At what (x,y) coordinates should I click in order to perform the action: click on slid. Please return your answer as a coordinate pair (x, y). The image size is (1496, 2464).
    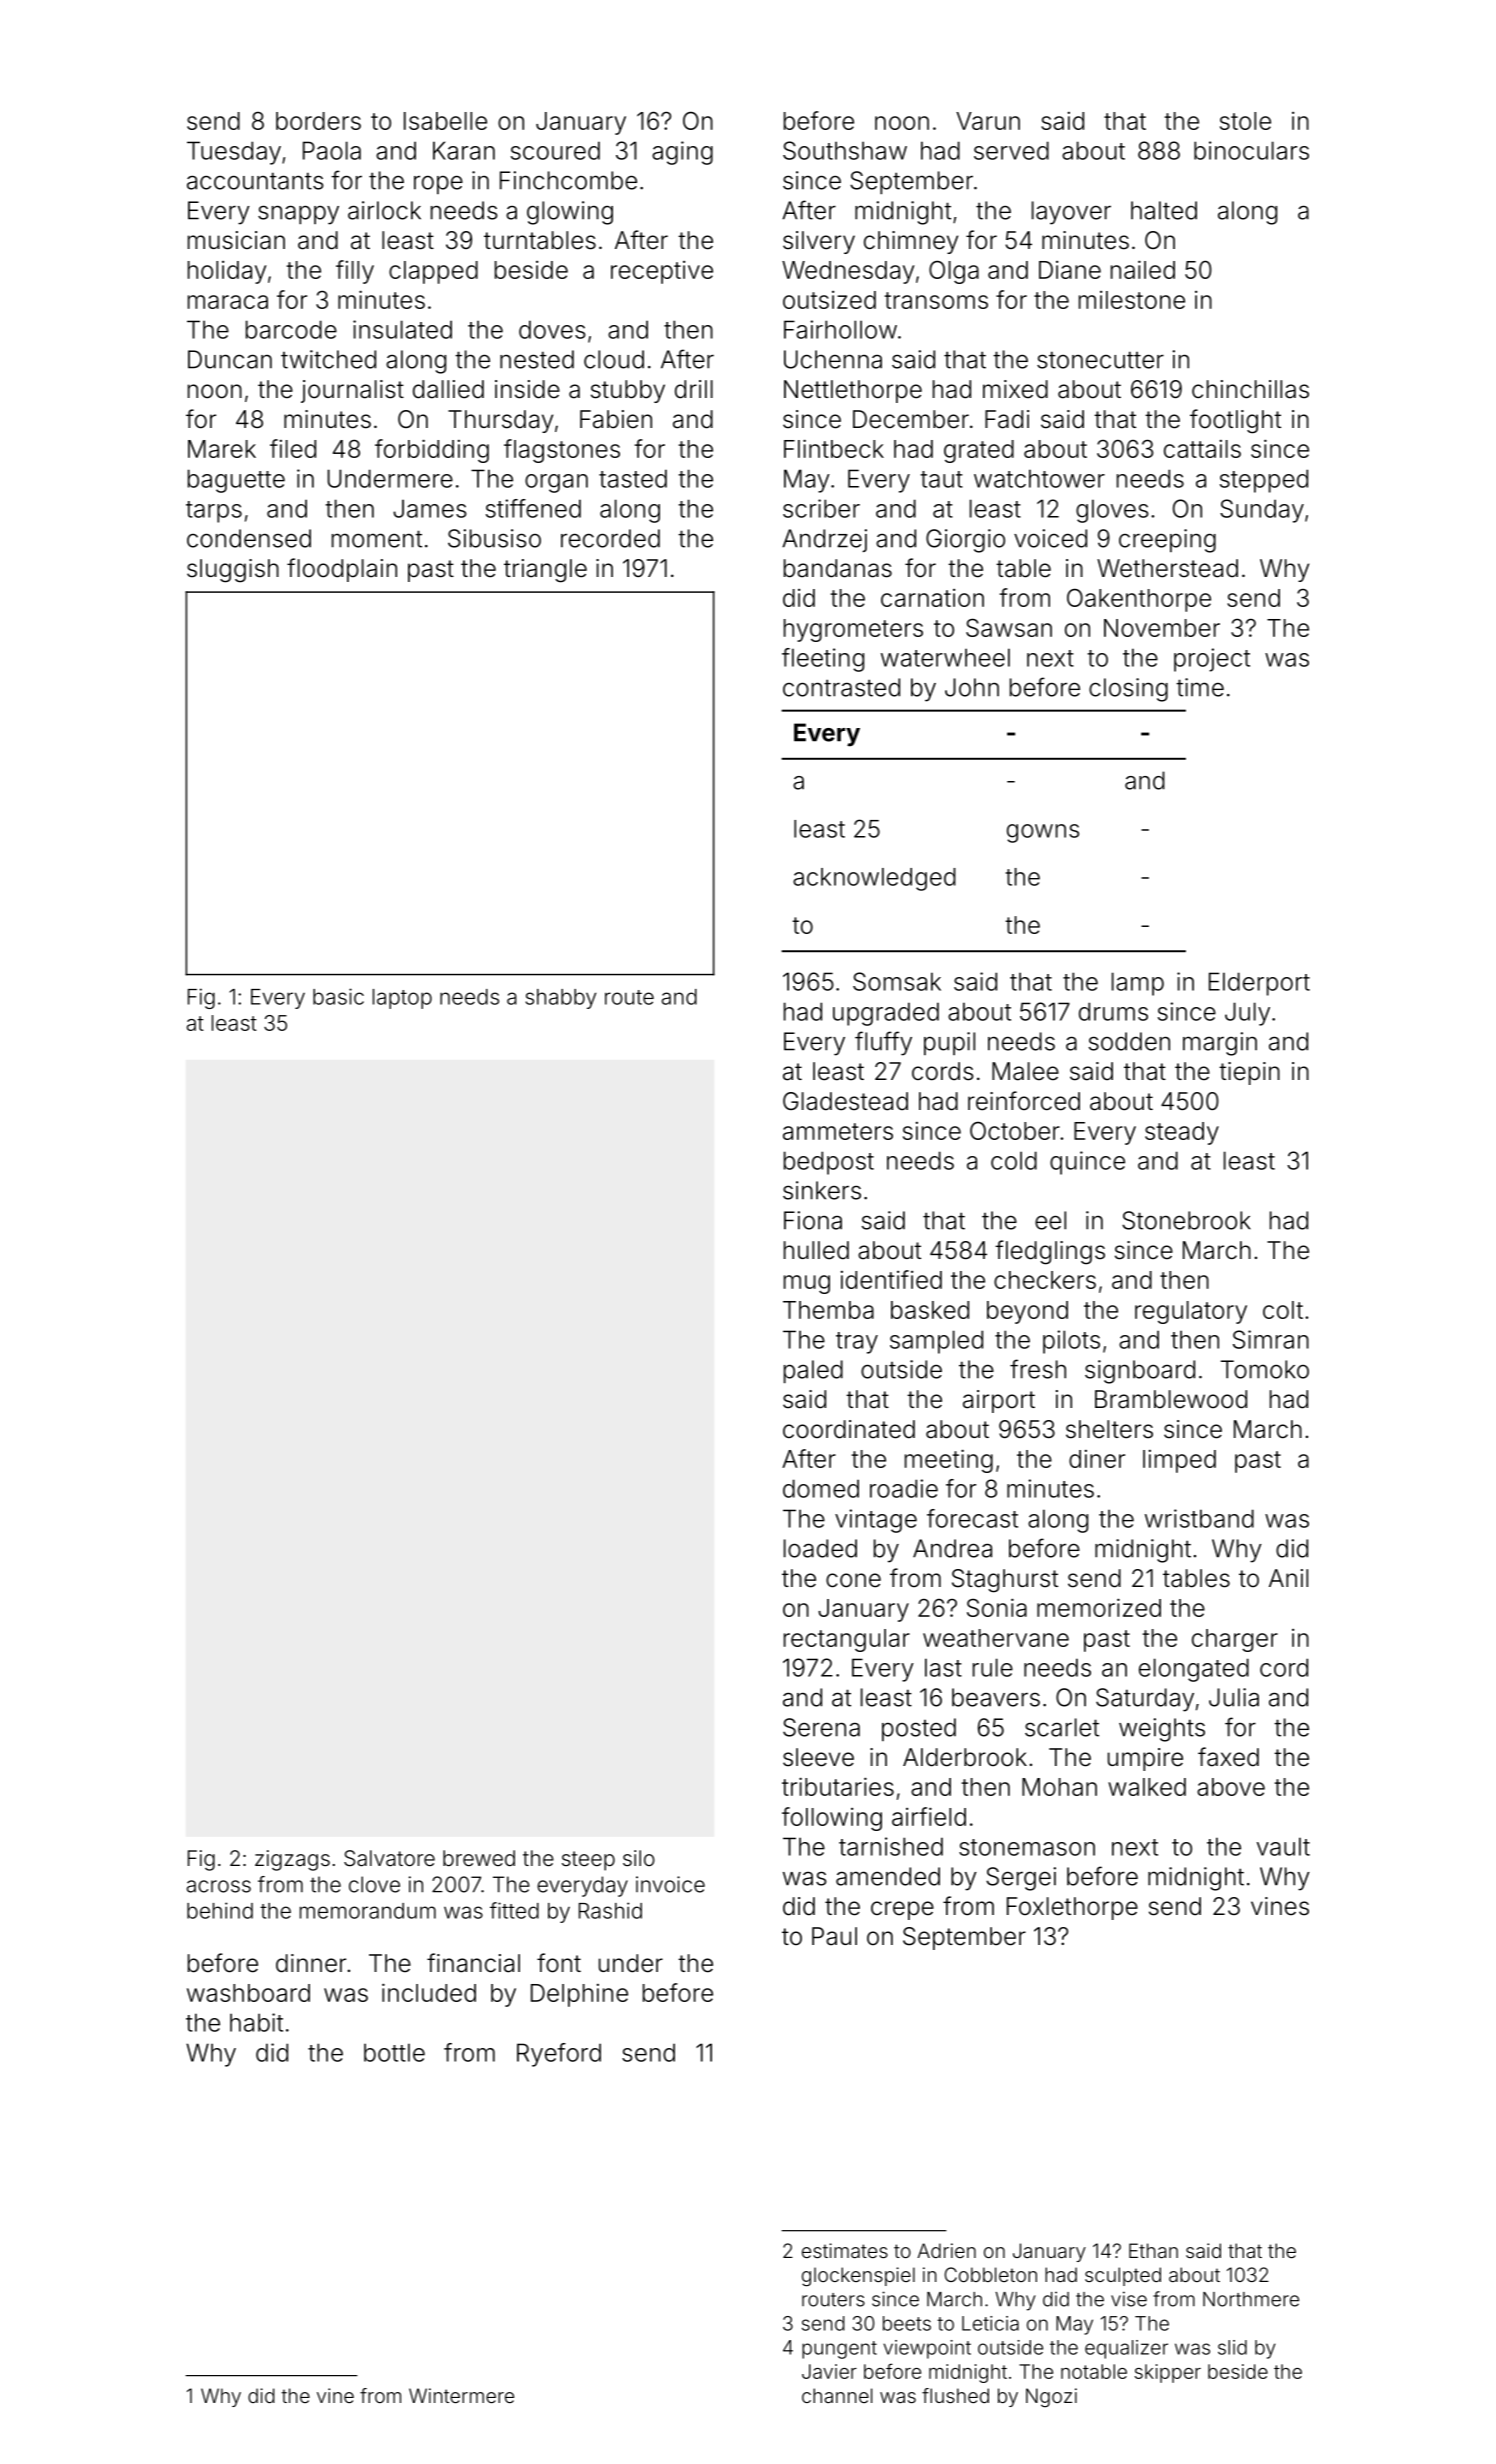
    Looking at the image, I should click on (1232, 2347).
